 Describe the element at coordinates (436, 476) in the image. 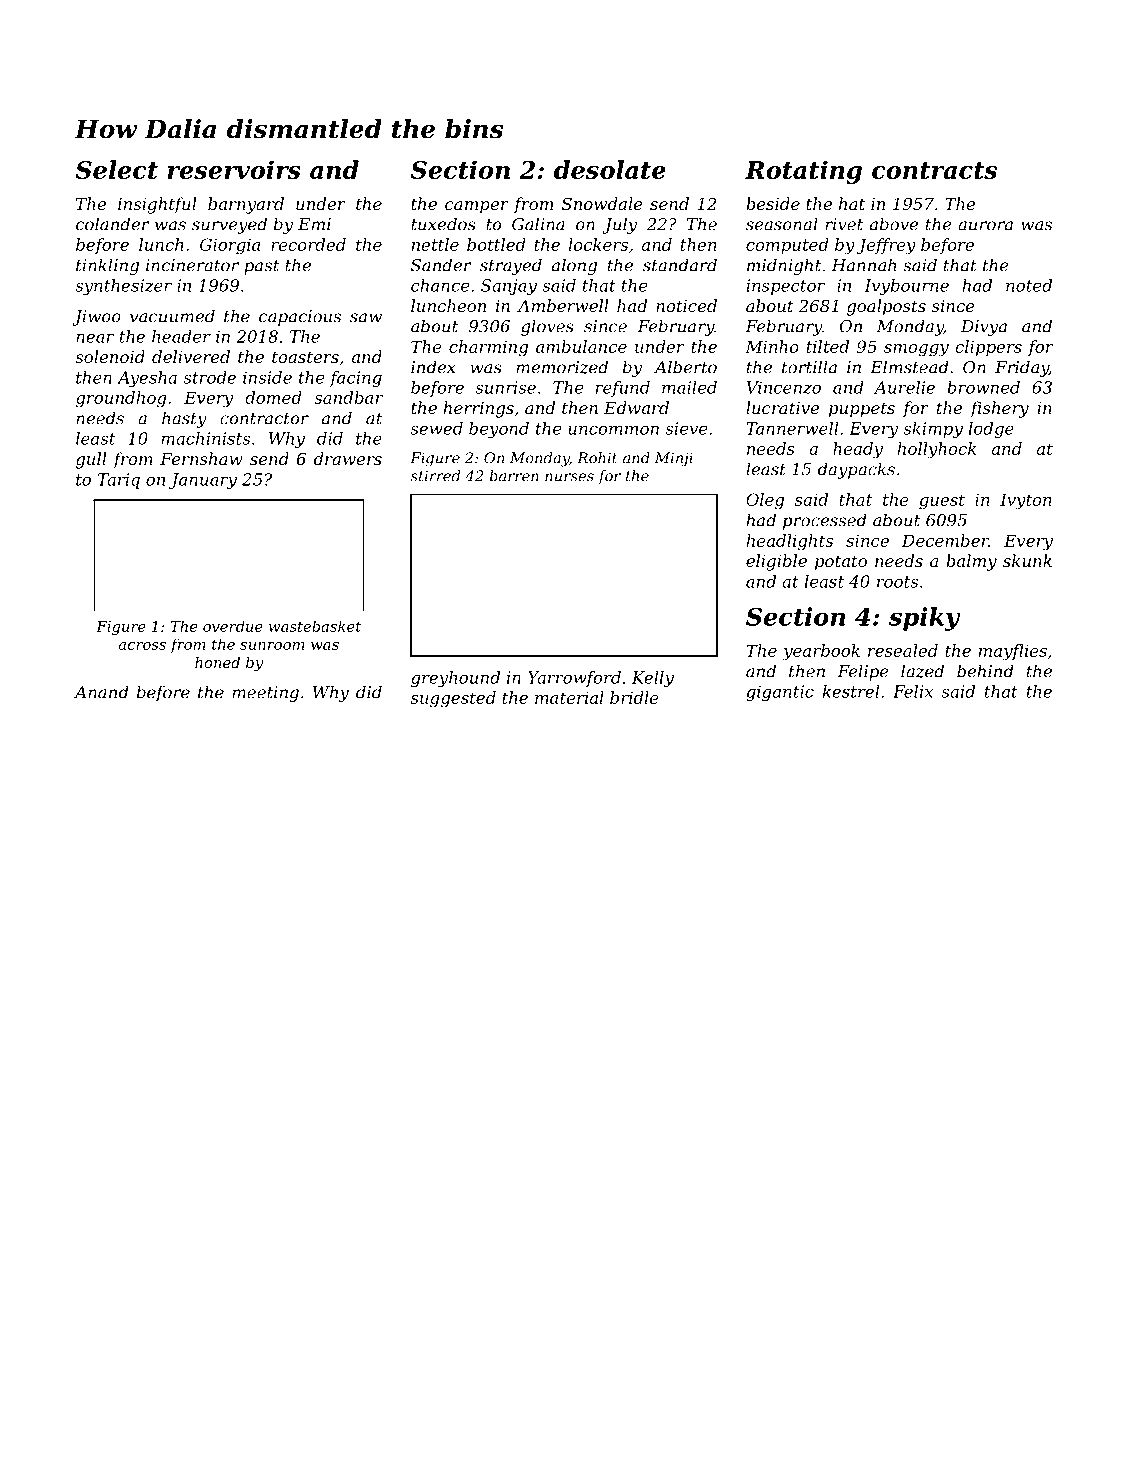

I see `stirred` at that location.
